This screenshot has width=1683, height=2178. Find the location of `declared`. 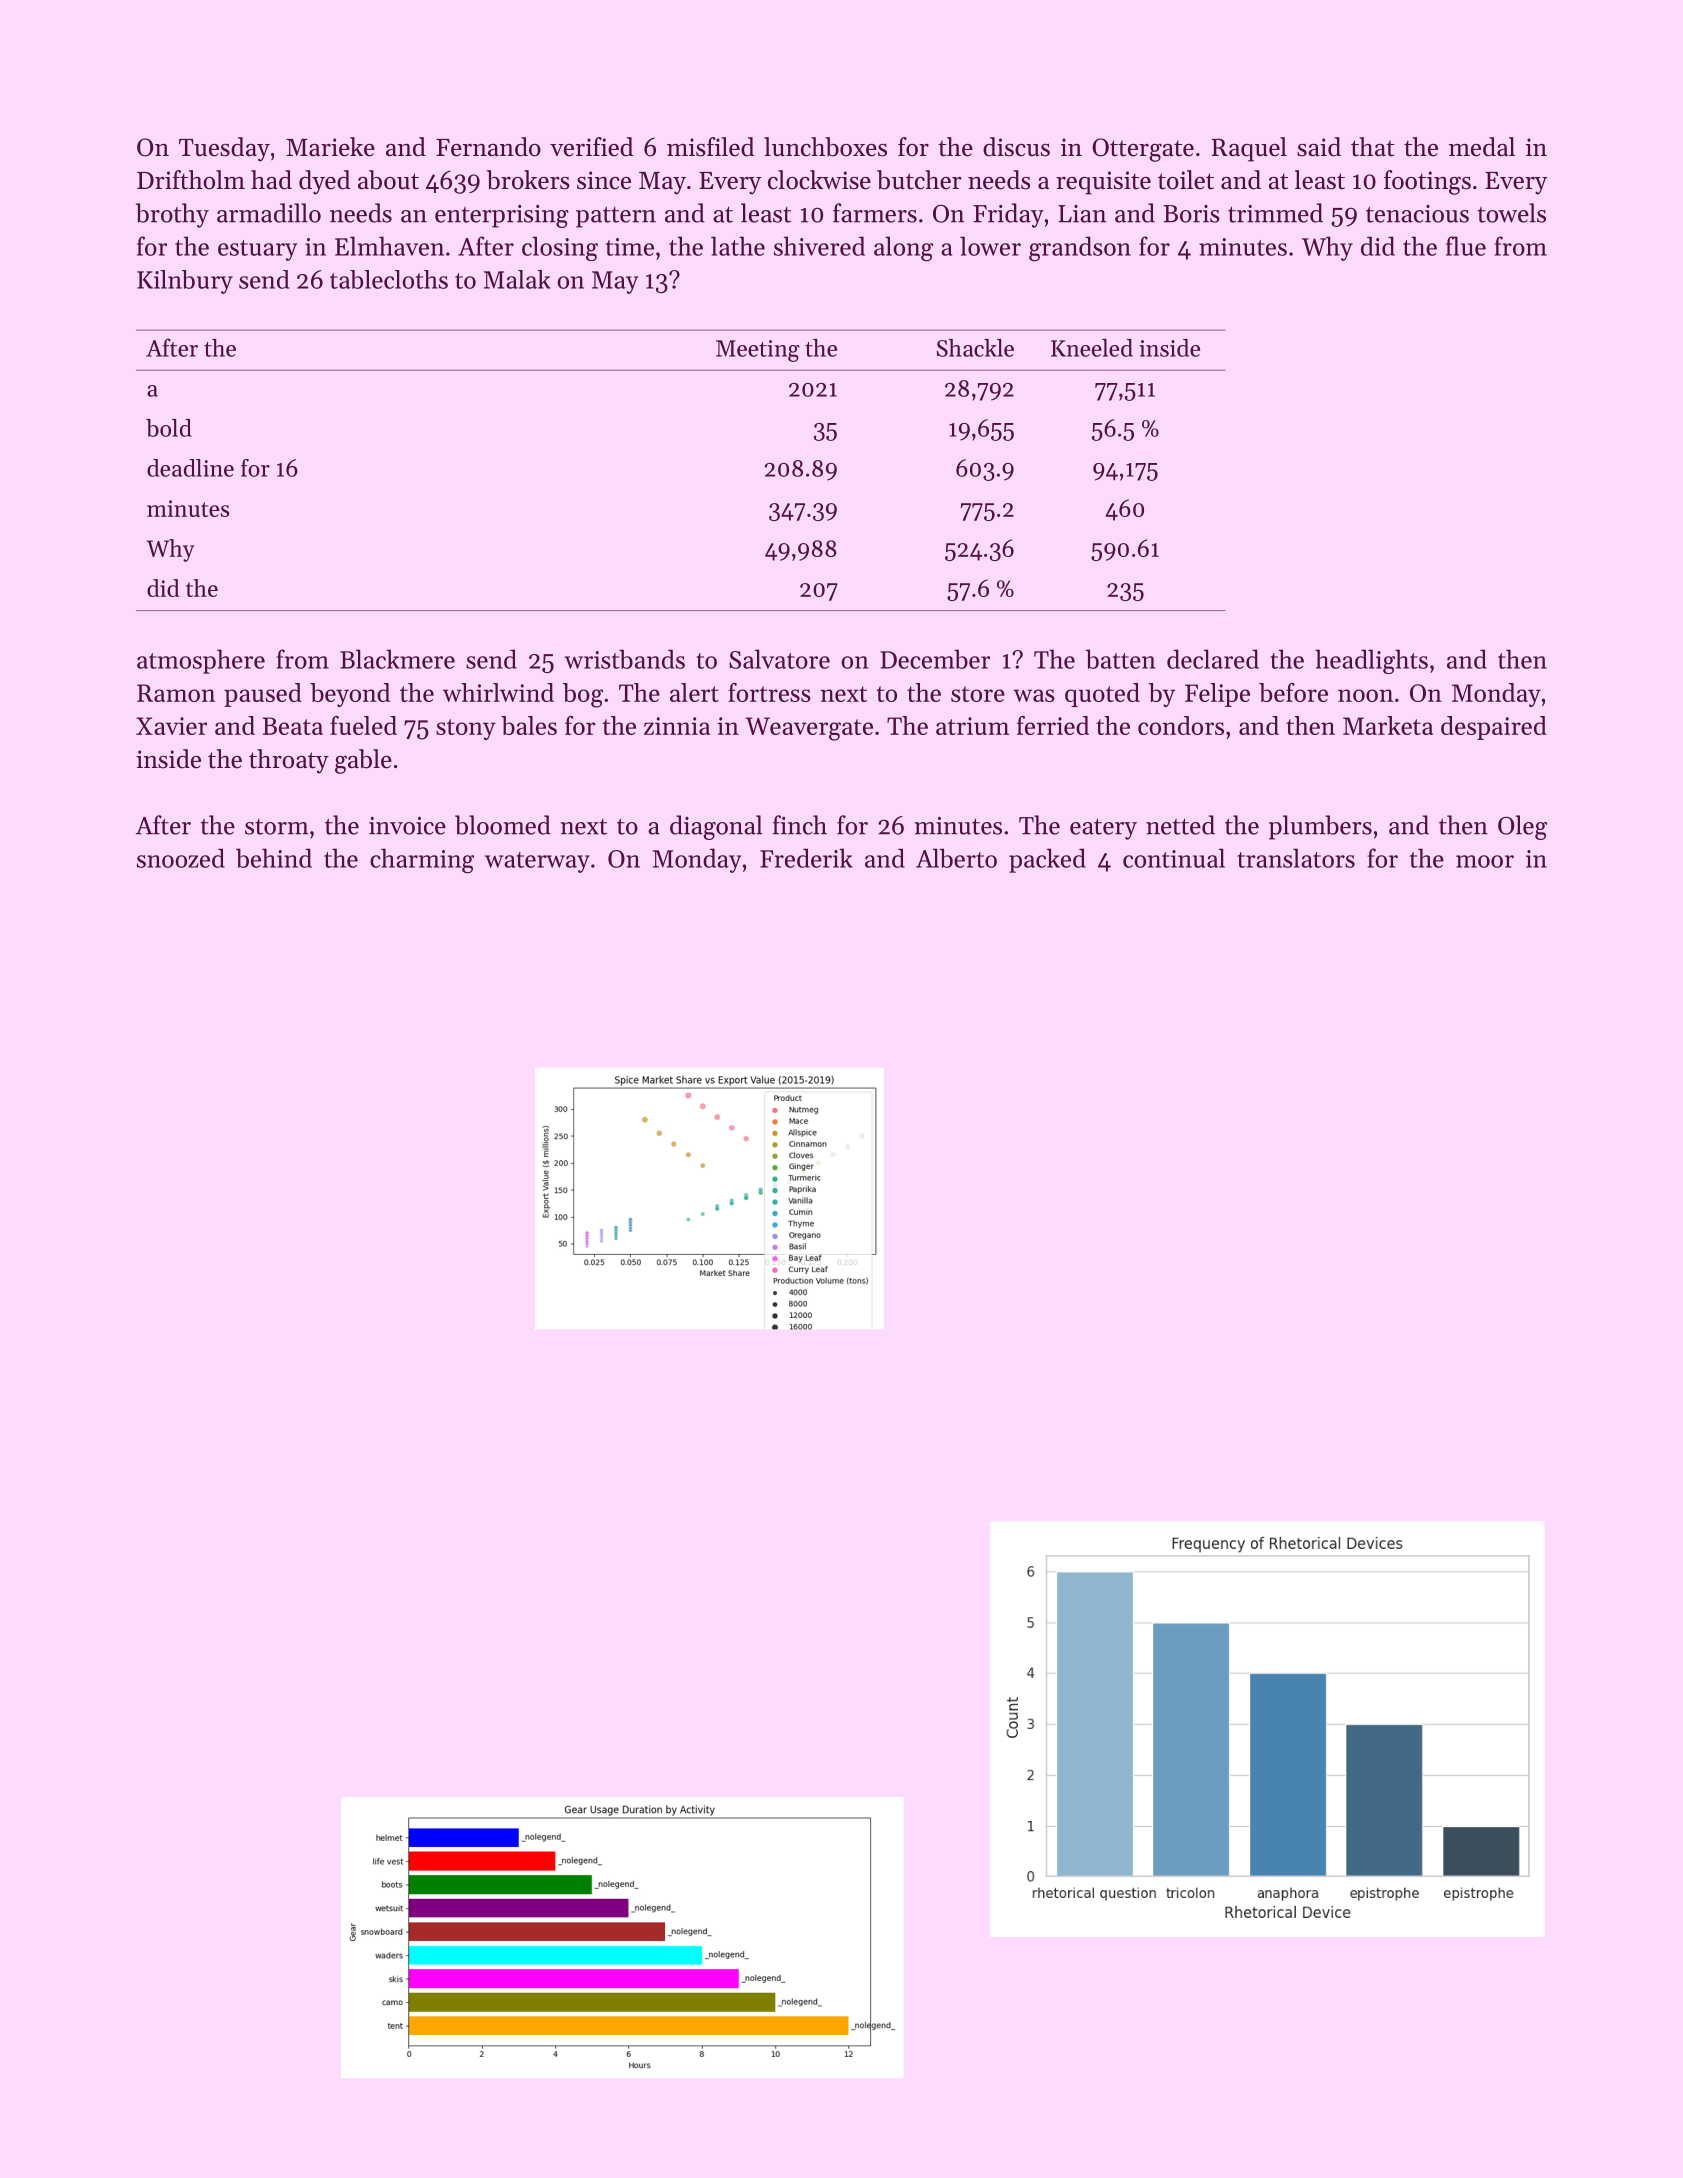

declared is located at coordinates (1213, 659).
